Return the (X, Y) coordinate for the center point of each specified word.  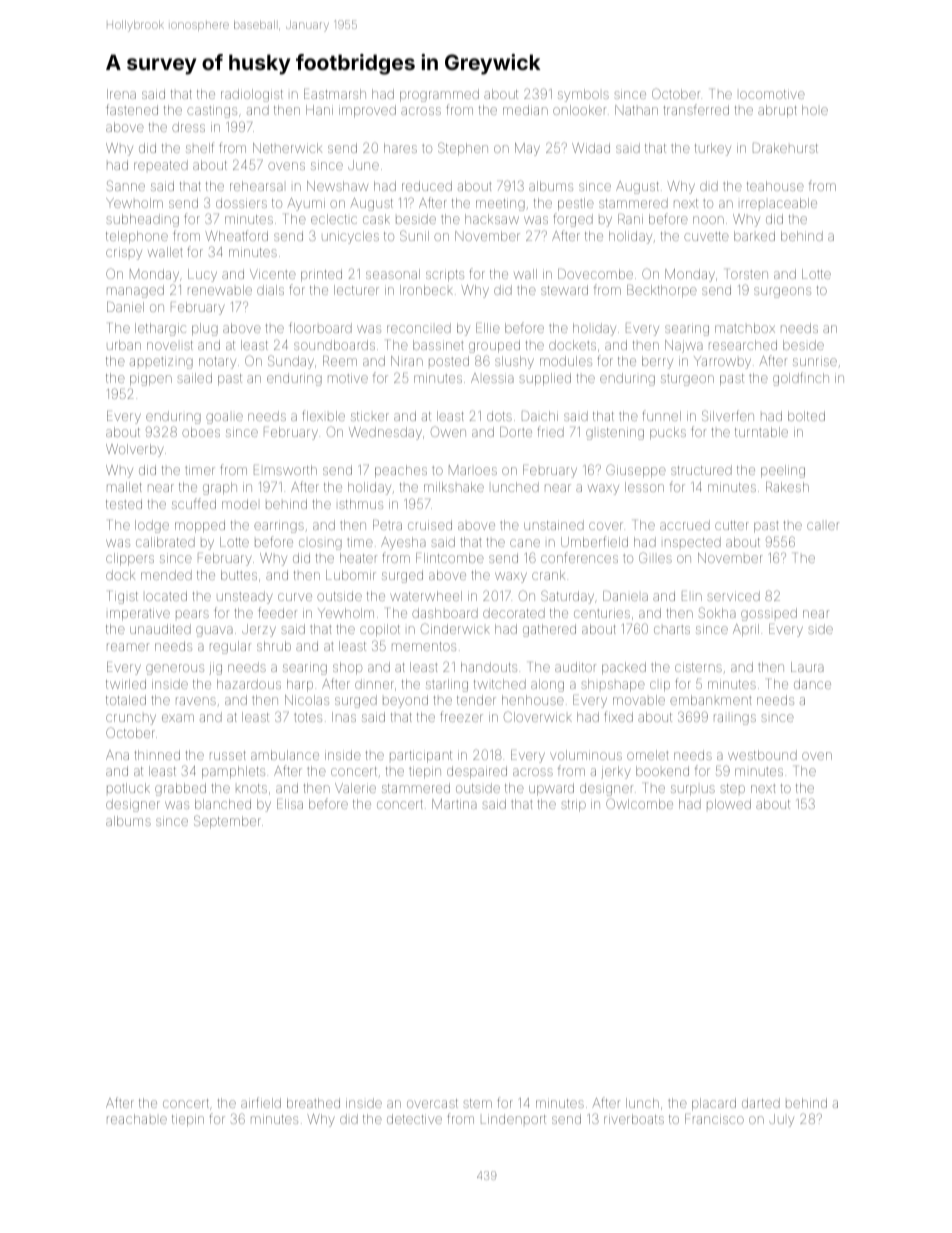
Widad (591, 148)
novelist (170, 345)
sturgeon (687, 380)
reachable (137, 1119)
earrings (279, 526)
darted (761, 1103)
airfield (261, 1102)
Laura (807, 667)
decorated (514, 613)
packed (624, 668)
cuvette (706, 236)
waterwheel (426, 596)
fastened (132, 109)
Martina (454, 804)
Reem (340, 361)
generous (175, 669)
